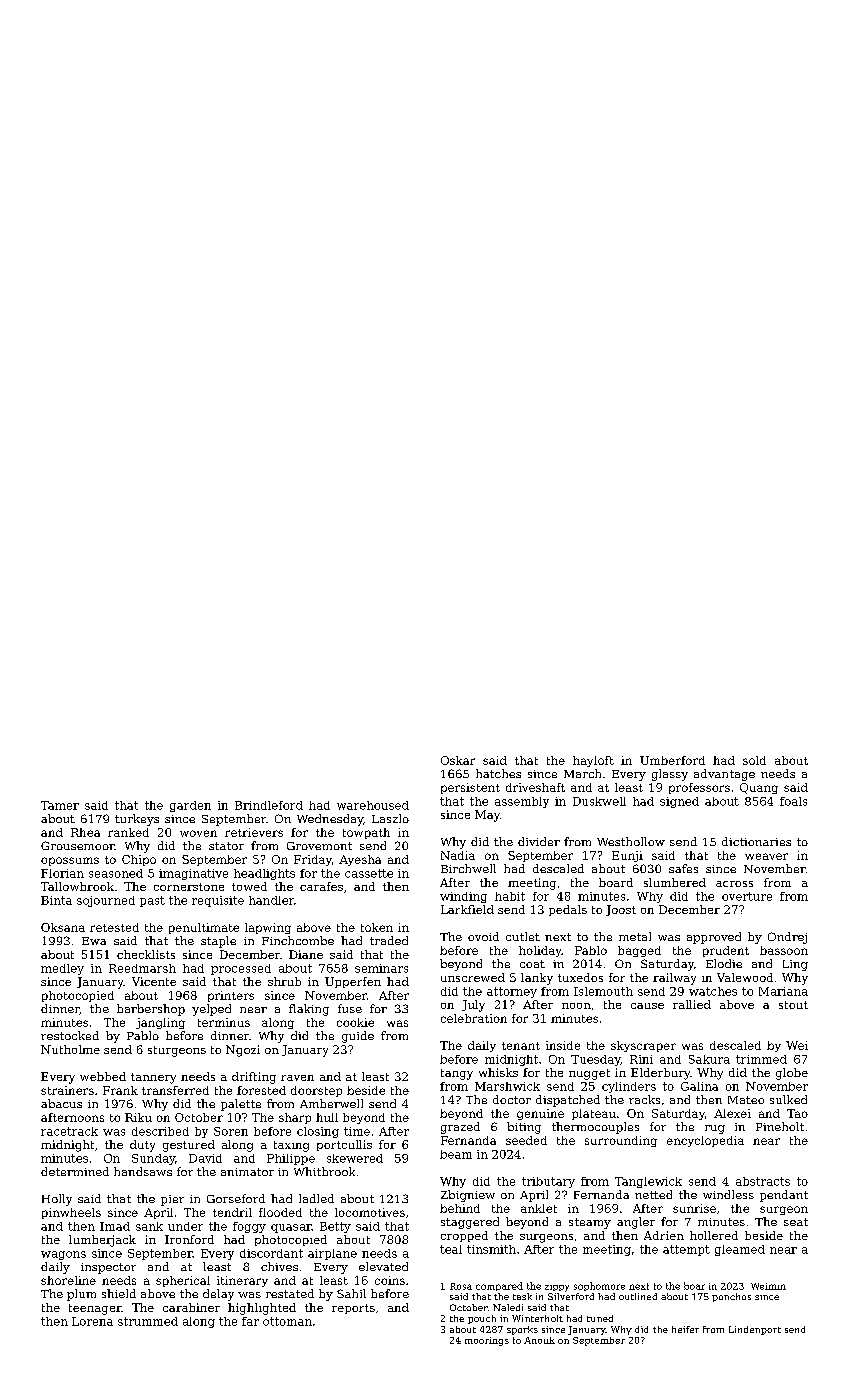 The image size is (849, 1400). Describe the element at coordinates (593, 761) in the screenshot. I see `hayloft` at that location.
